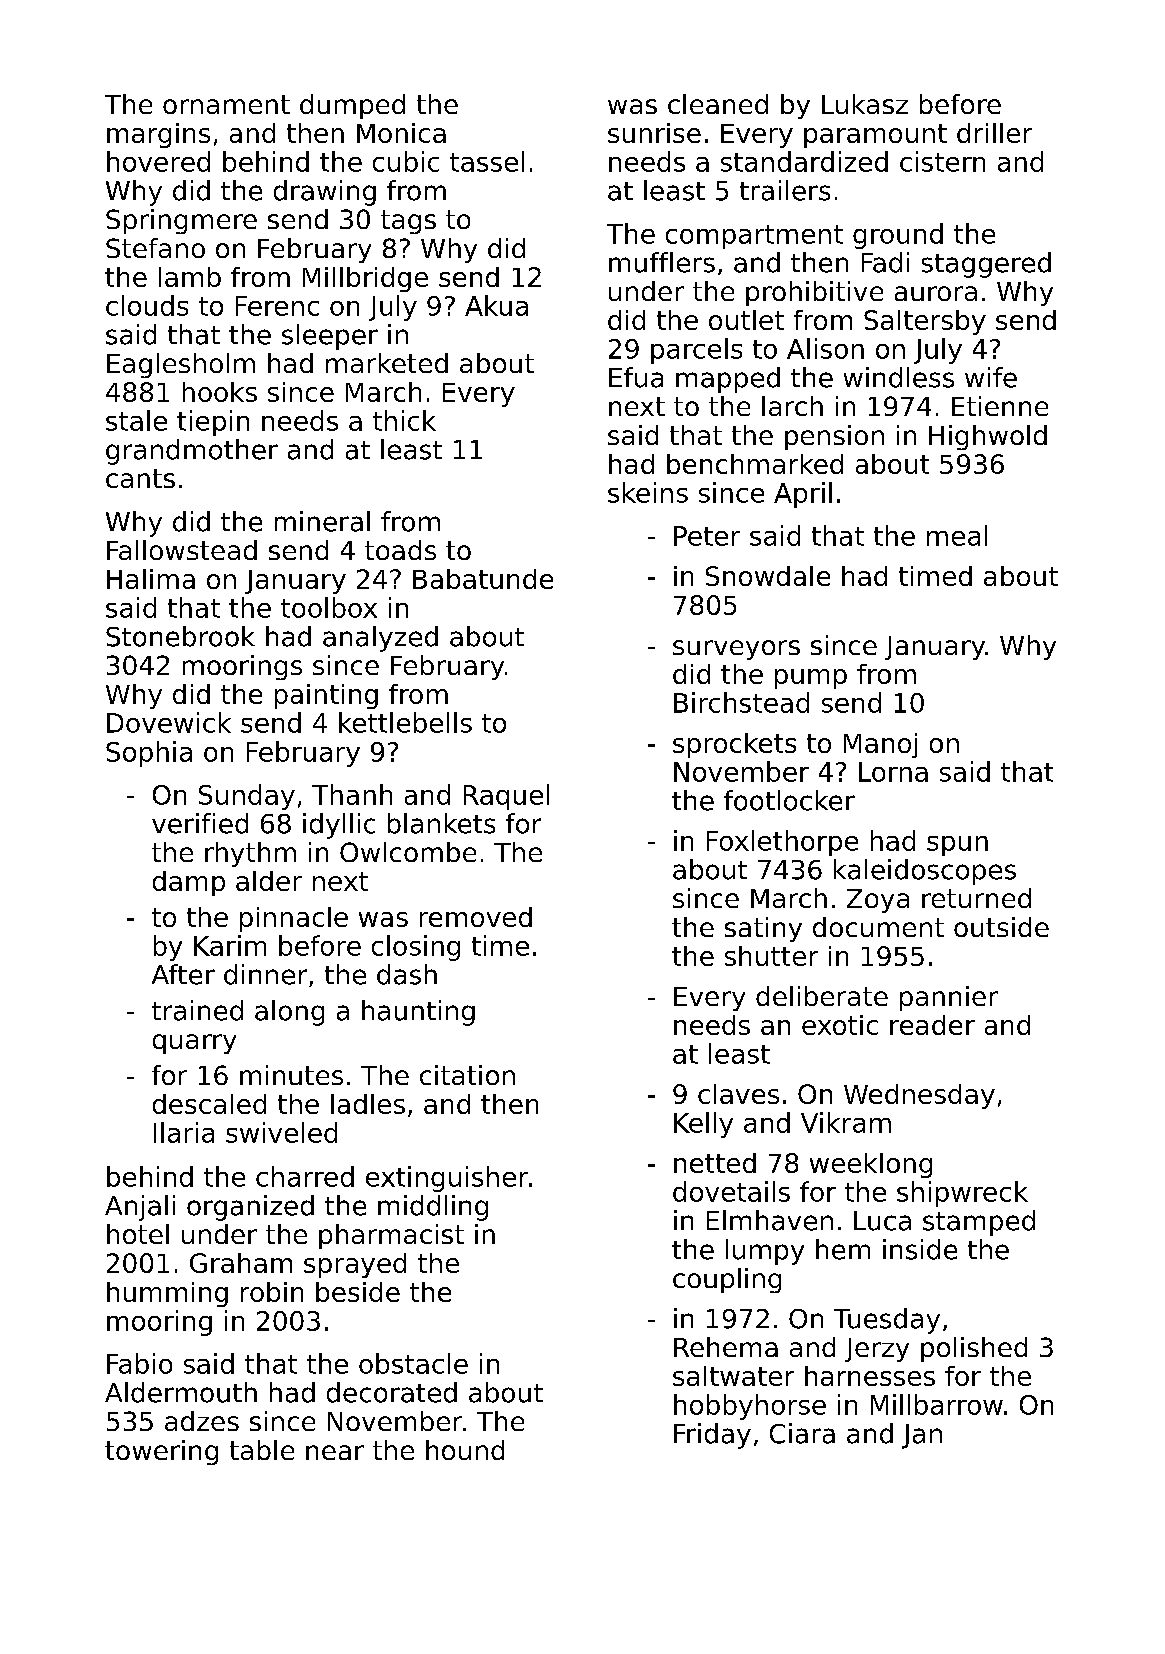 The height and width of the page is (1654, 1165). Describe the element at coordinates (487, 161) in the page. I see `tassel` at that location.
